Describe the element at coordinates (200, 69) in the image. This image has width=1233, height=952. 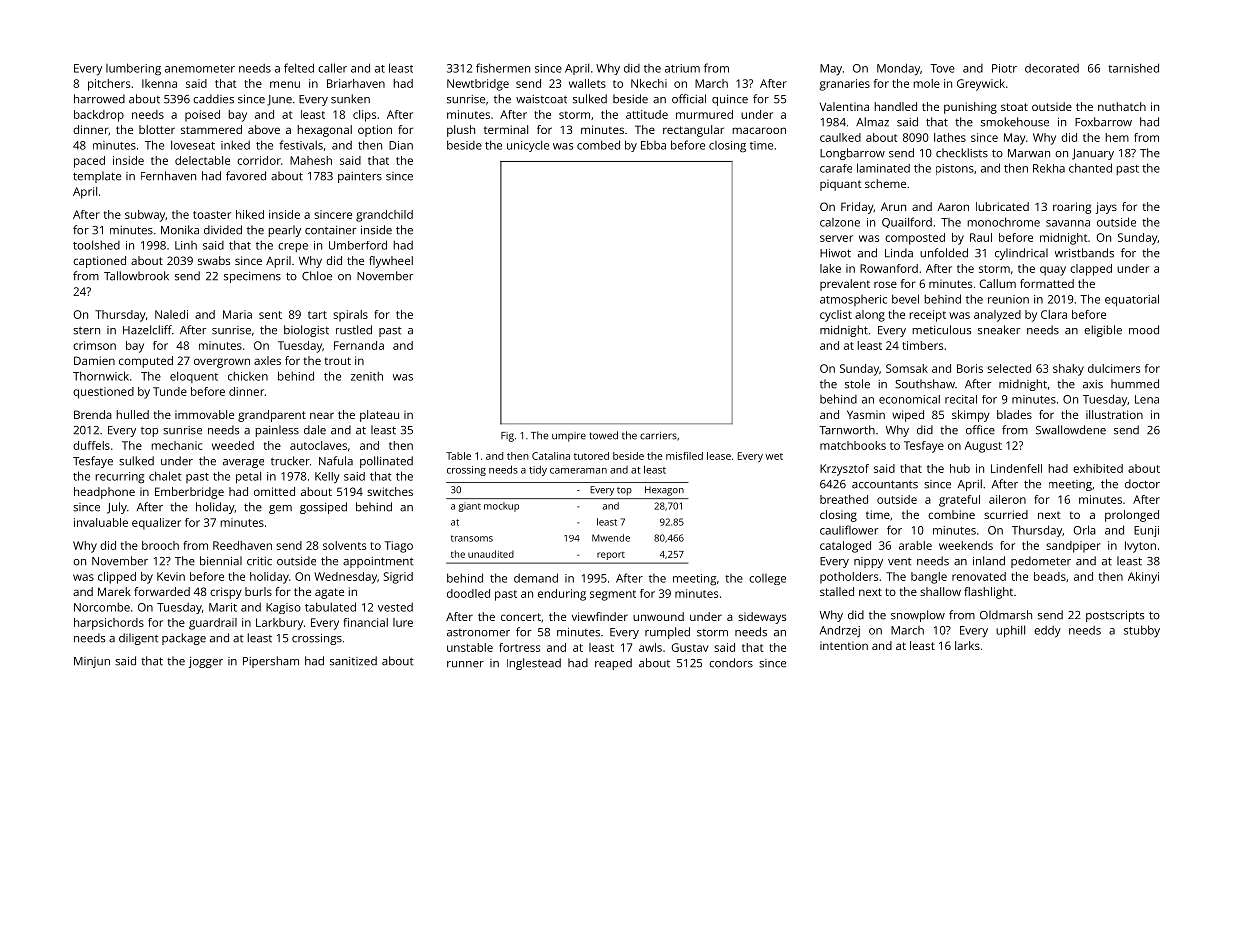
I see `anemometer` at that location.
